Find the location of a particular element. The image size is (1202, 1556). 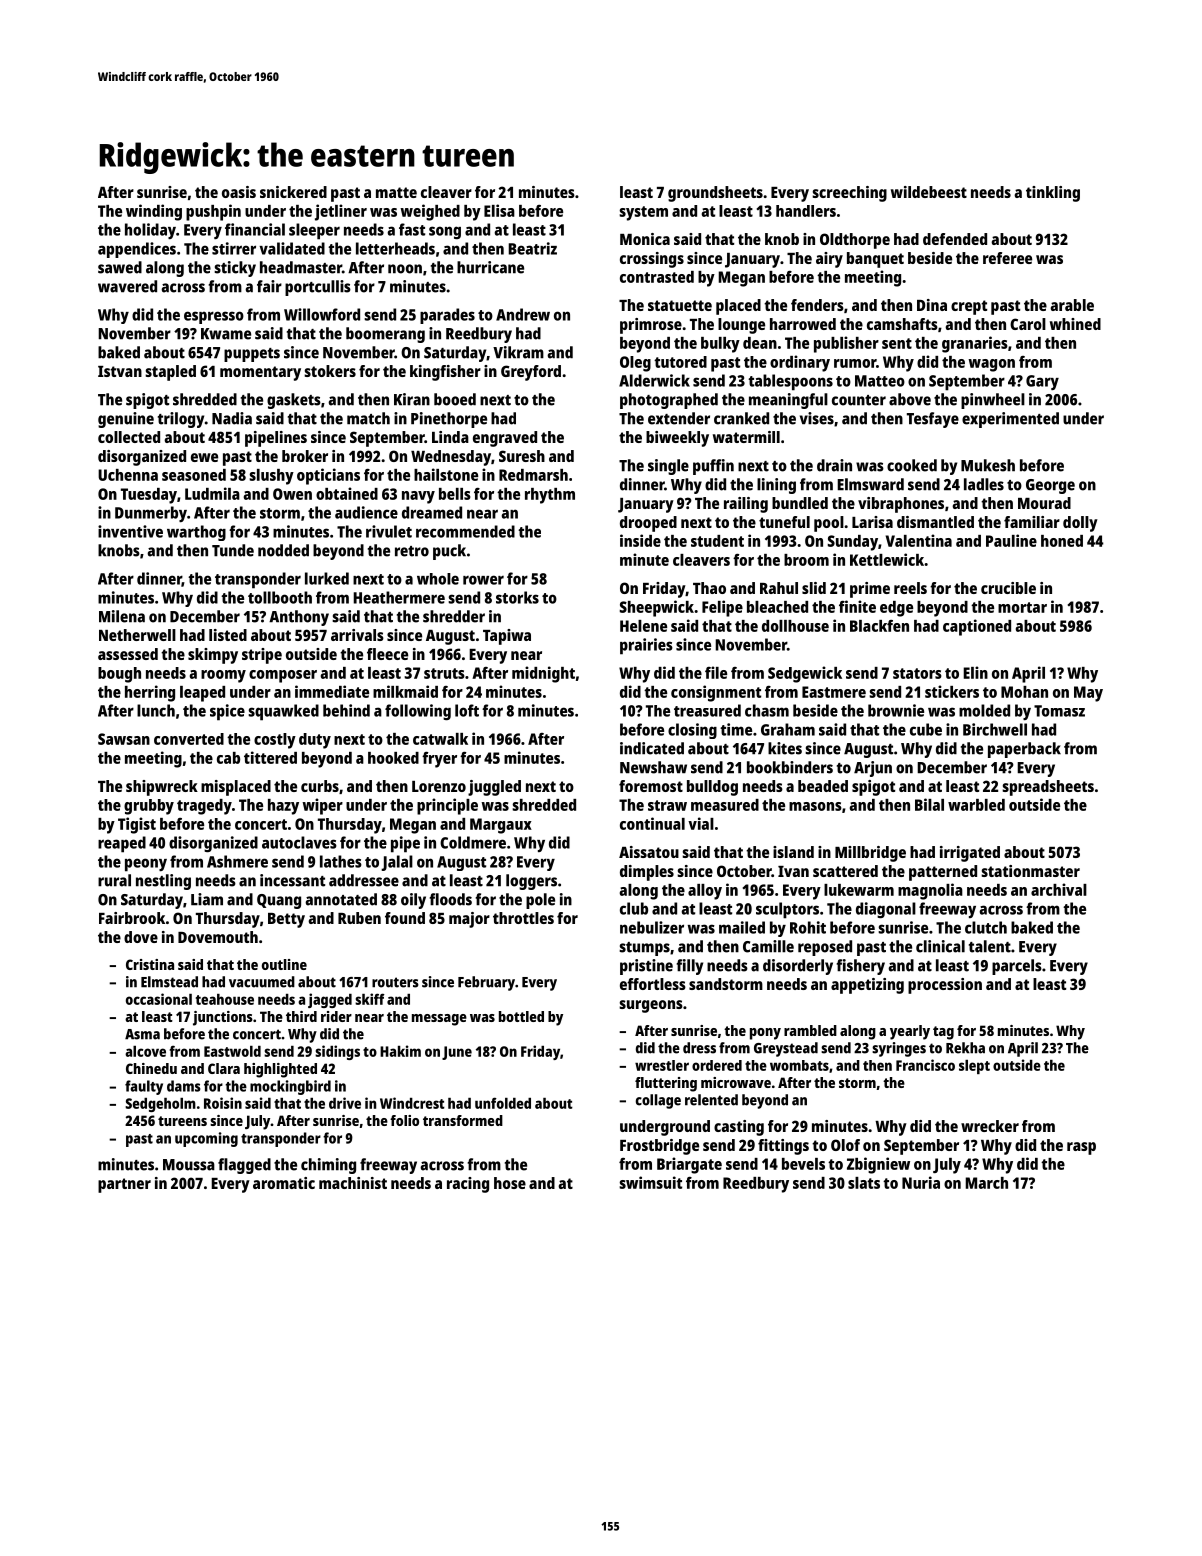

nebulizer is located at coordinates (652, 927).
